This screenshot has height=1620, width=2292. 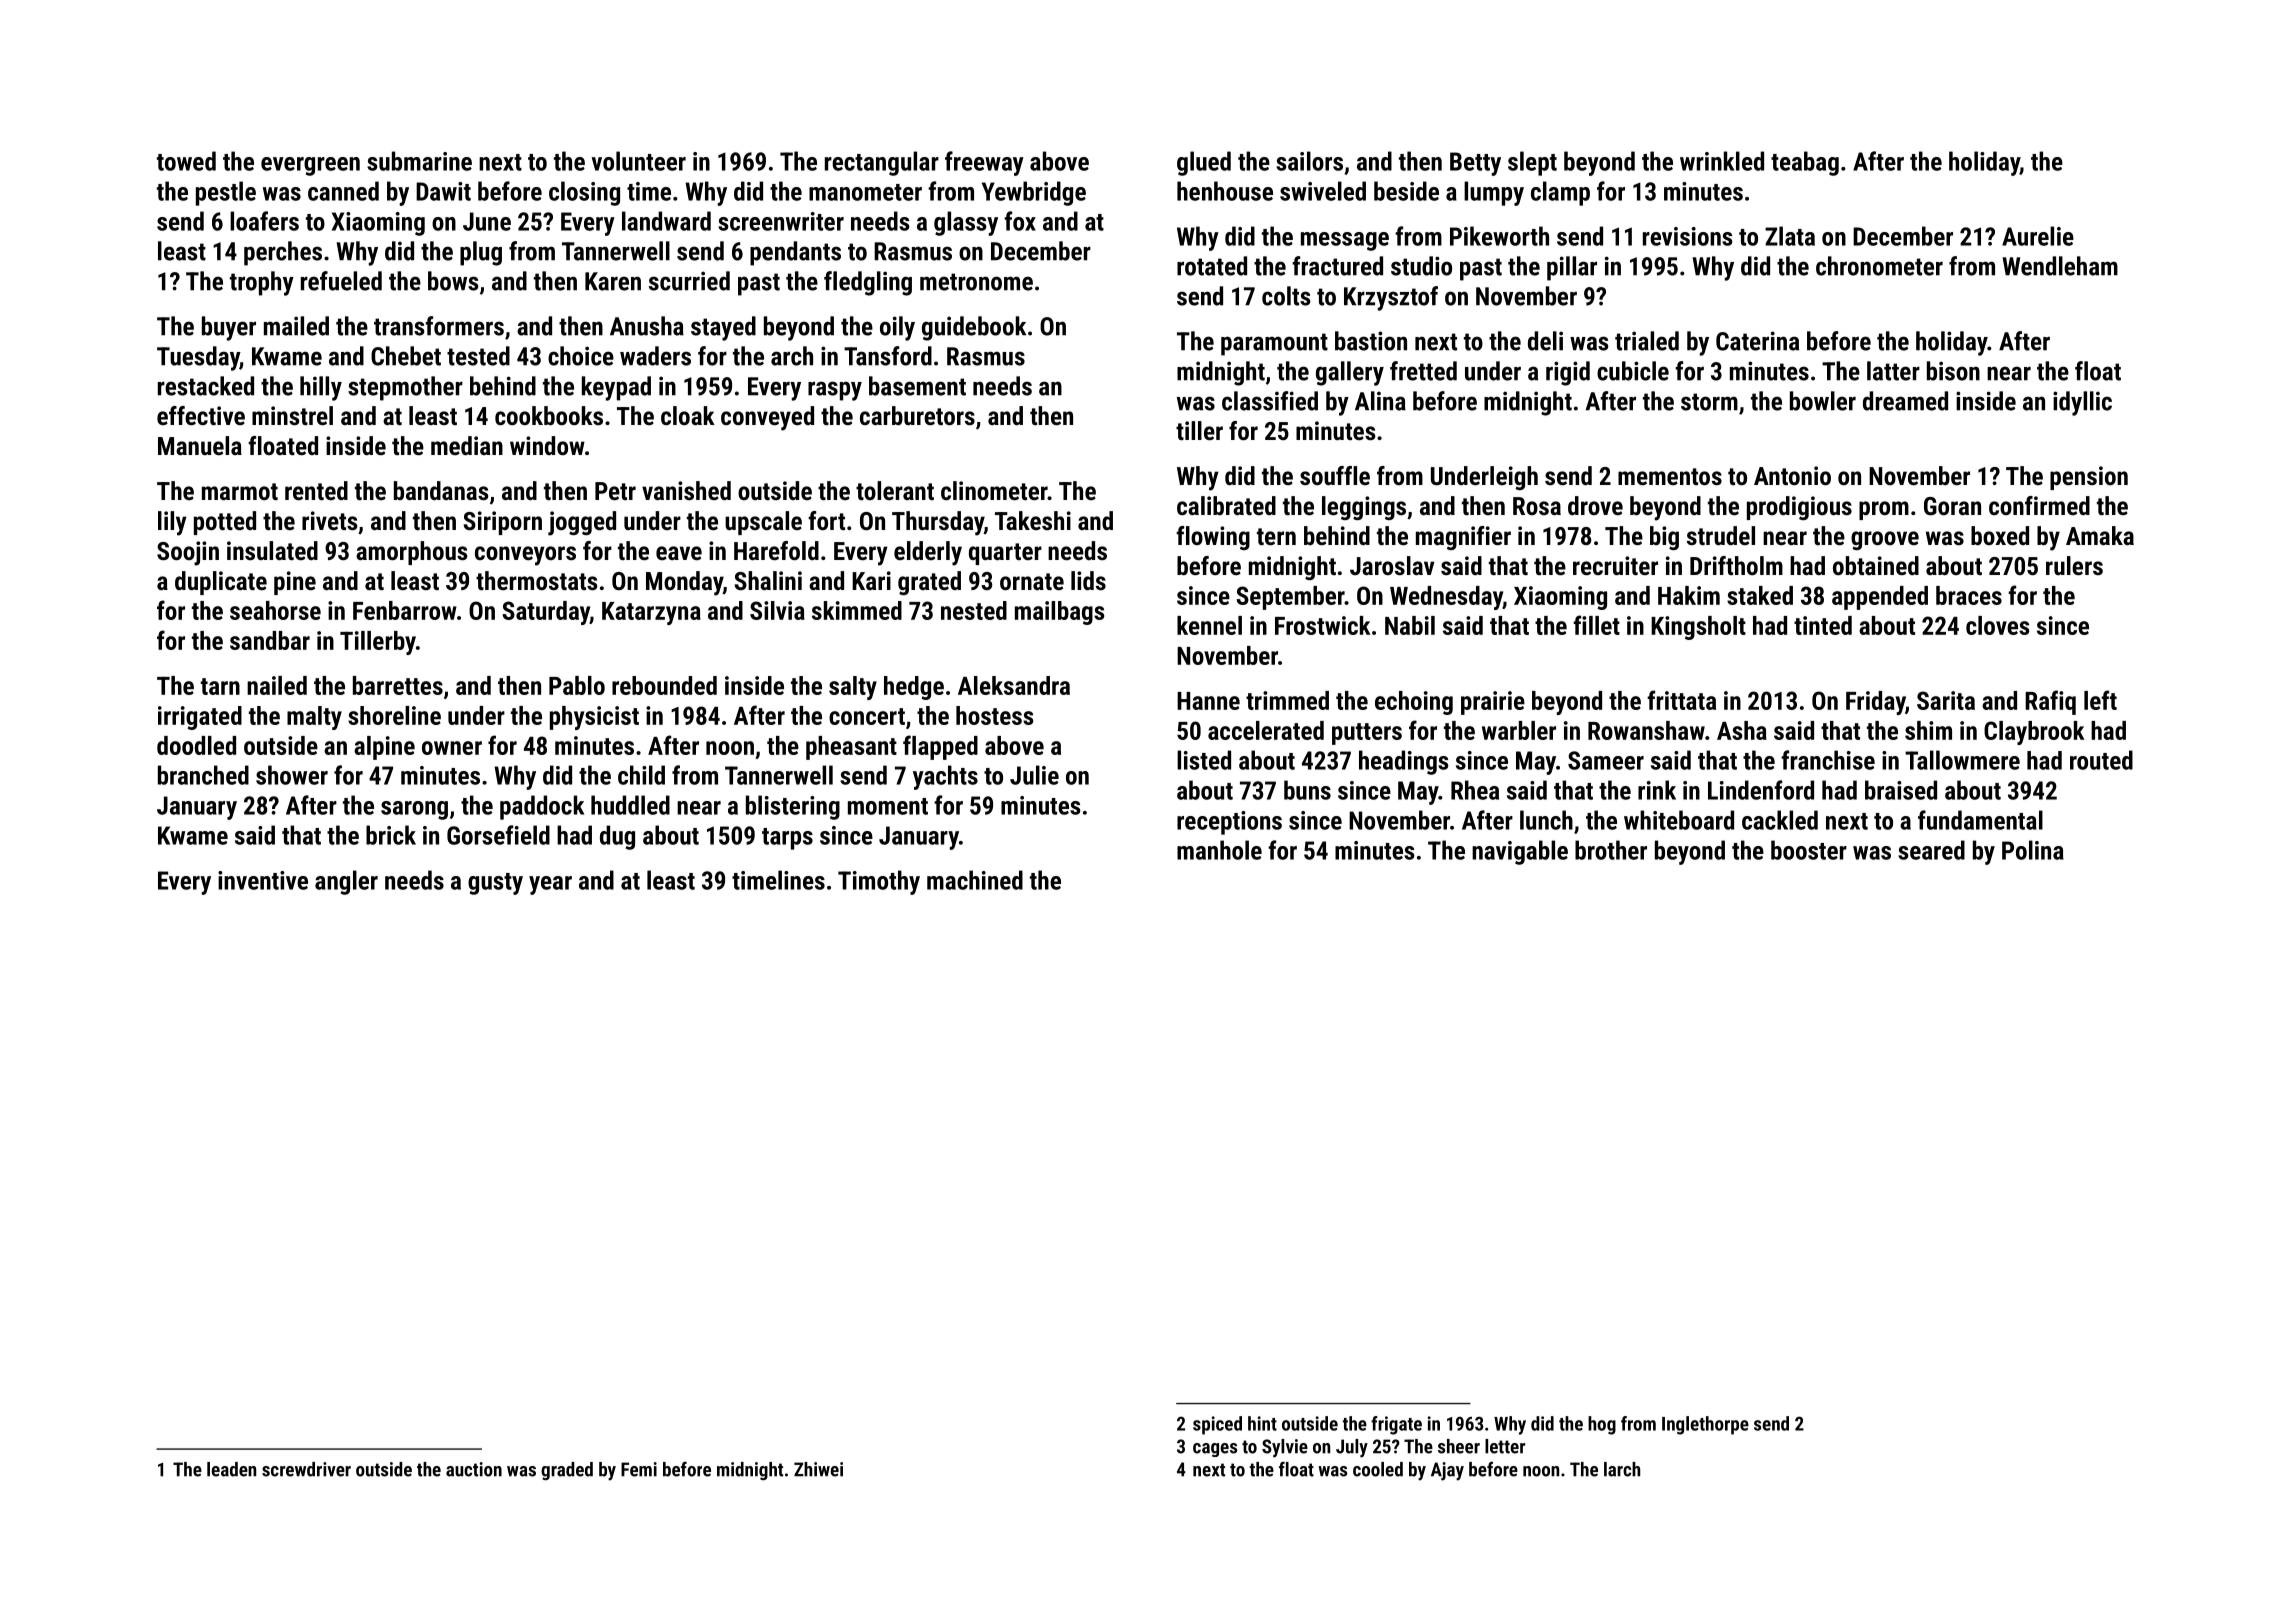 I want to click on brother, so click(x=1611, y=850).
